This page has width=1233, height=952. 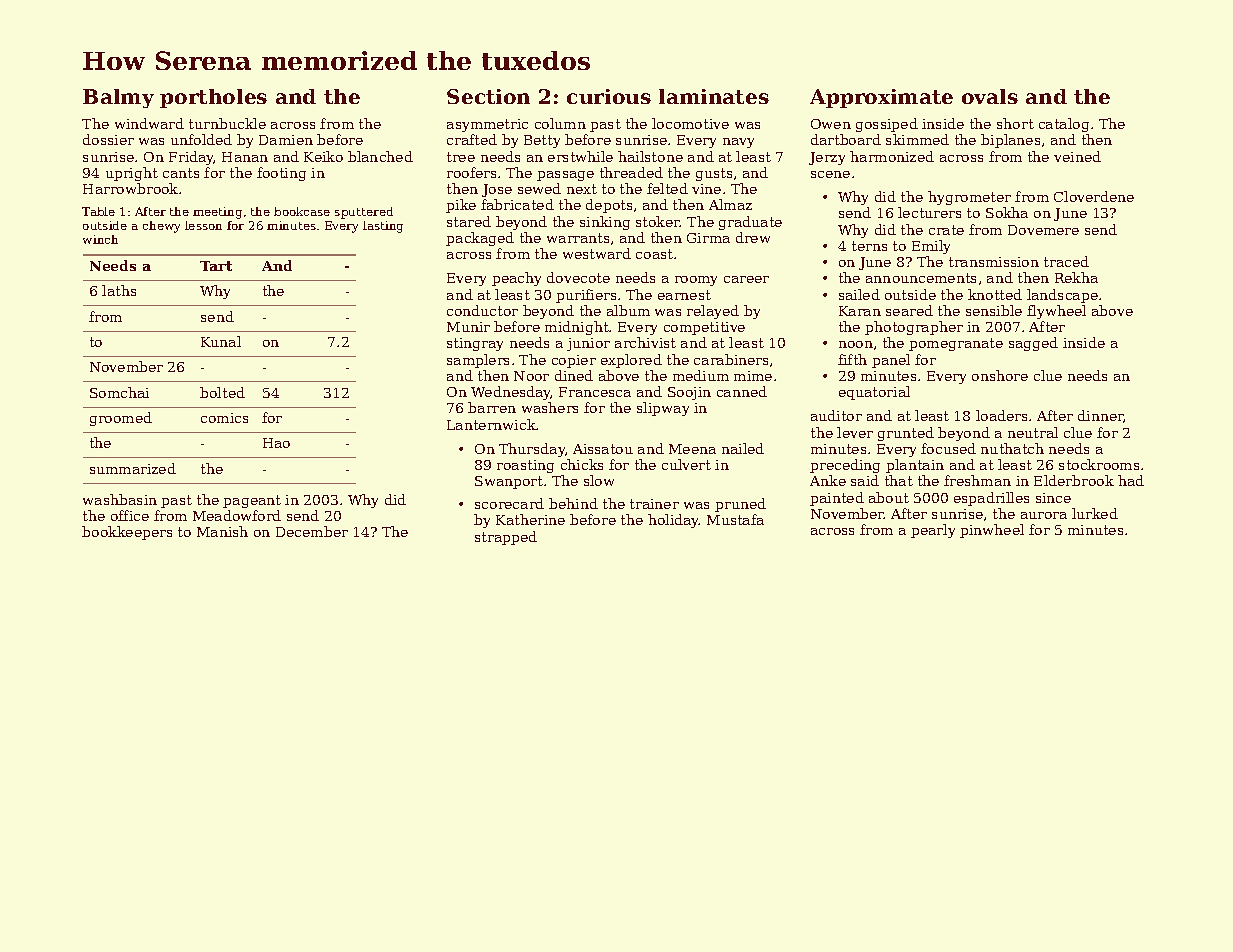 I want to click on Hao, so click(x=276, y=443).
